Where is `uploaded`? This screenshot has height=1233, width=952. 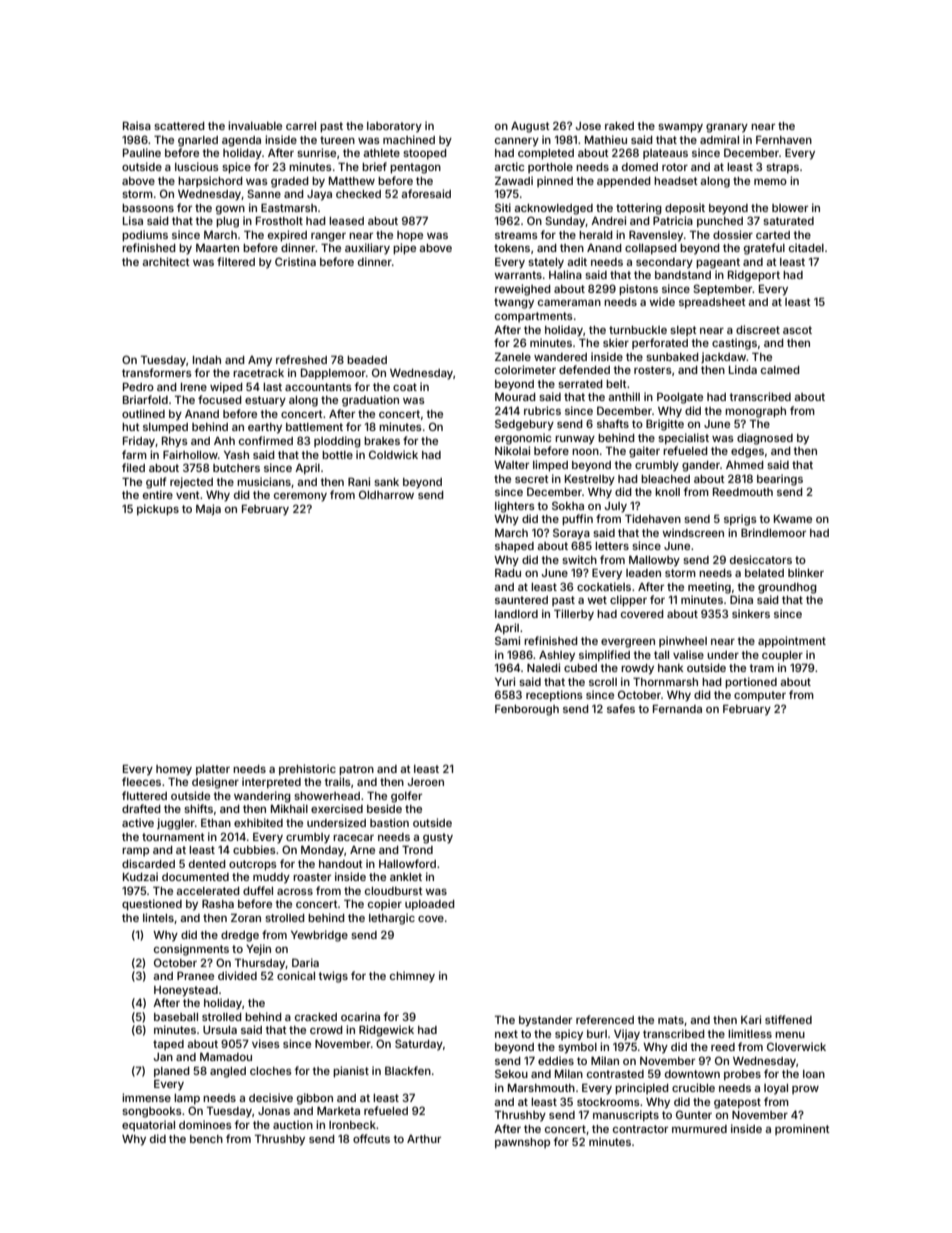
uploaded is located at coordinates (430, 905).
